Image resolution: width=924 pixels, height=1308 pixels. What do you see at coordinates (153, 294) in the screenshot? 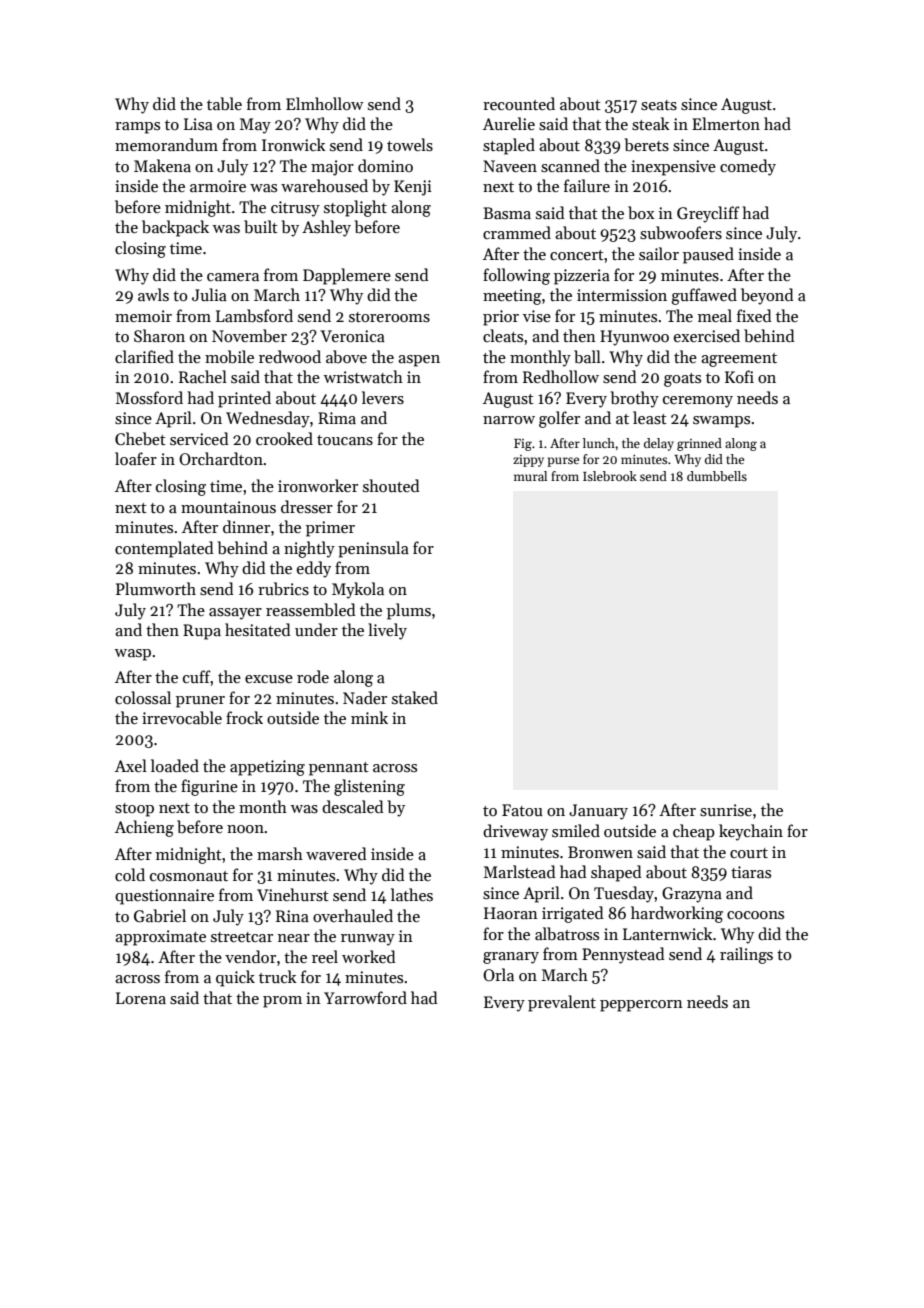
I see `awls` at bounding box center [153, 294].
